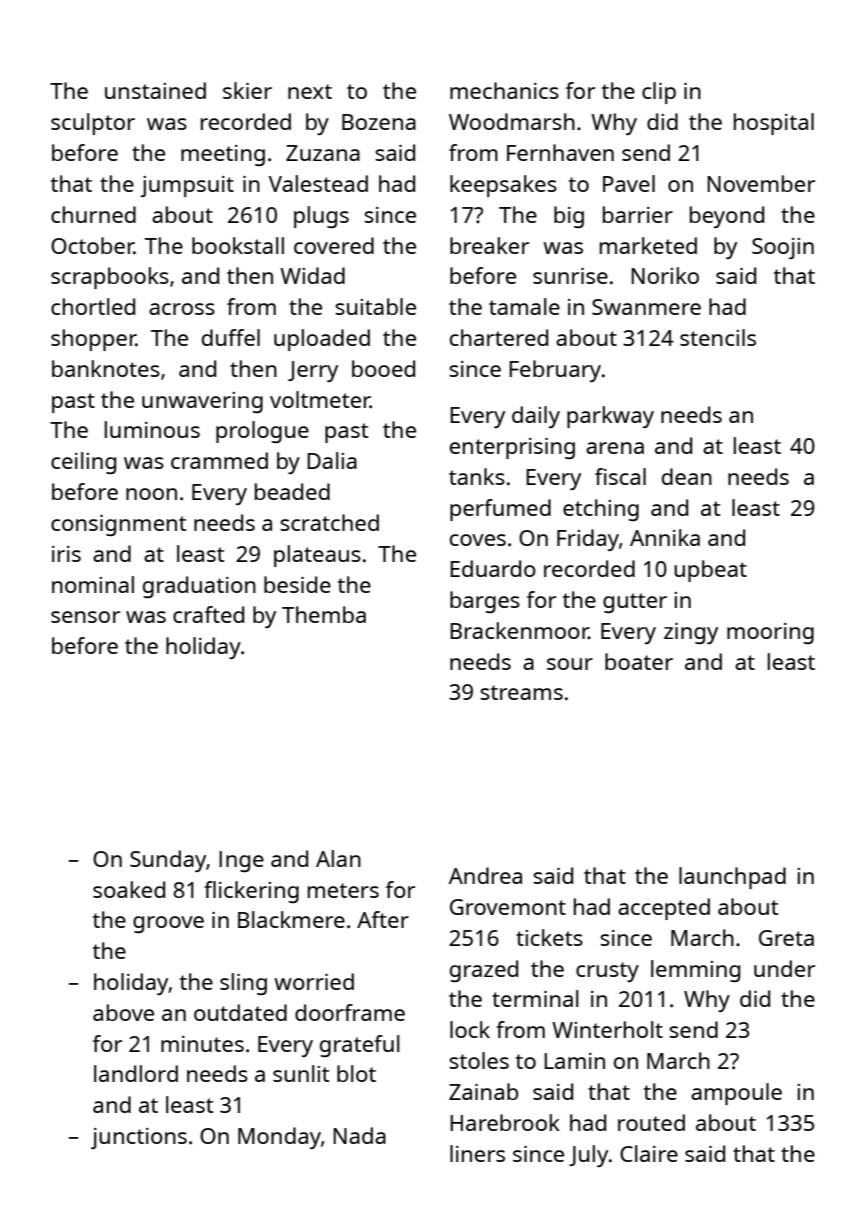 The image size is (866, 1228). I want to click on skier, so click(247, 90).
